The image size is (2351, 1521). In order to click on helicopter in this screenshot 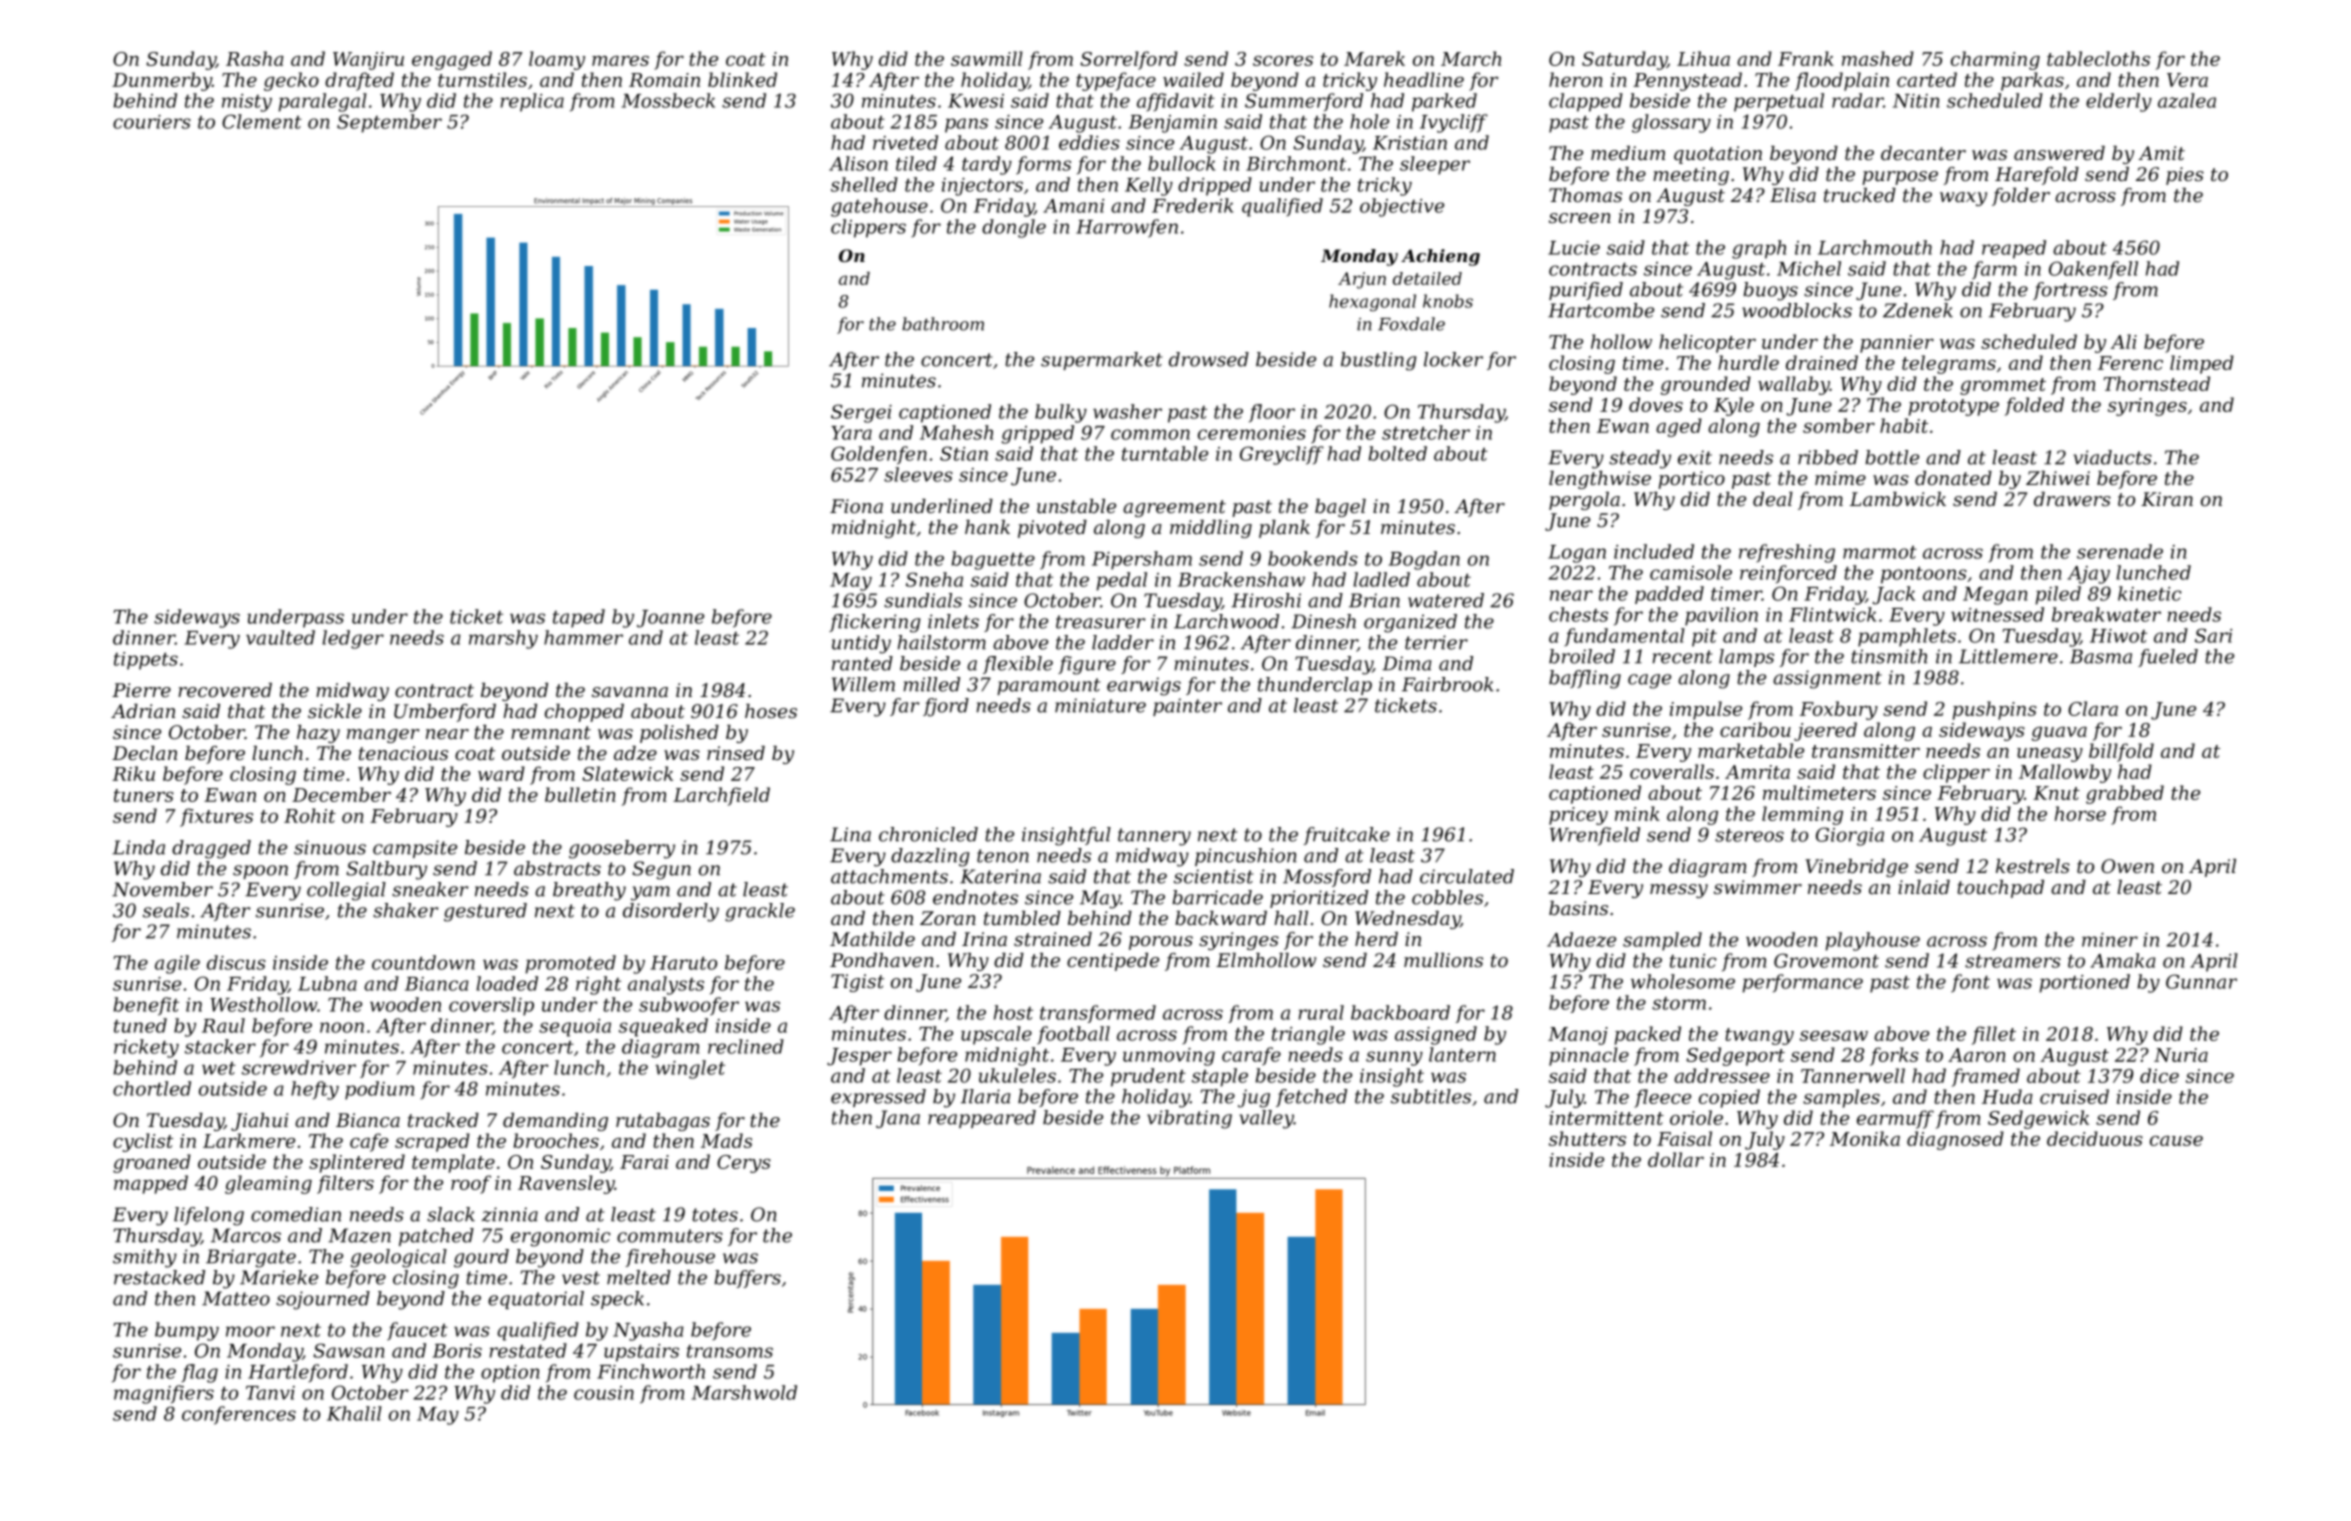, I will do `click(1707, 343)`.
